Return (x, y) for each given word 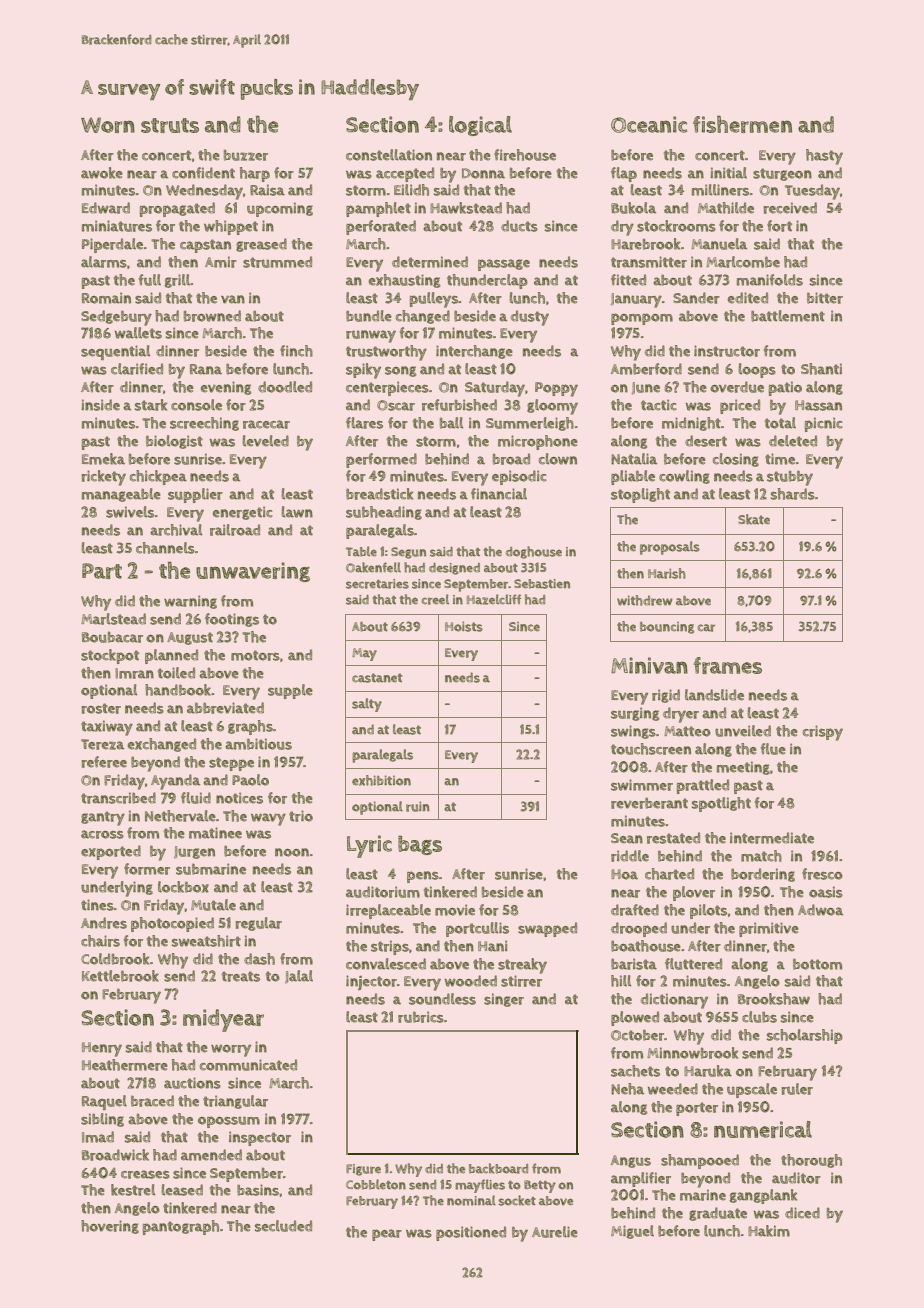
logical (480, 126)
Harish (666, 573)
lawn (297, 512)
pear (387, 1235)
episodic (519, 477)
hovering (110, 1227)
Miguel (632, 1232)
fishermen (742, 124)
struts (170, 125)
